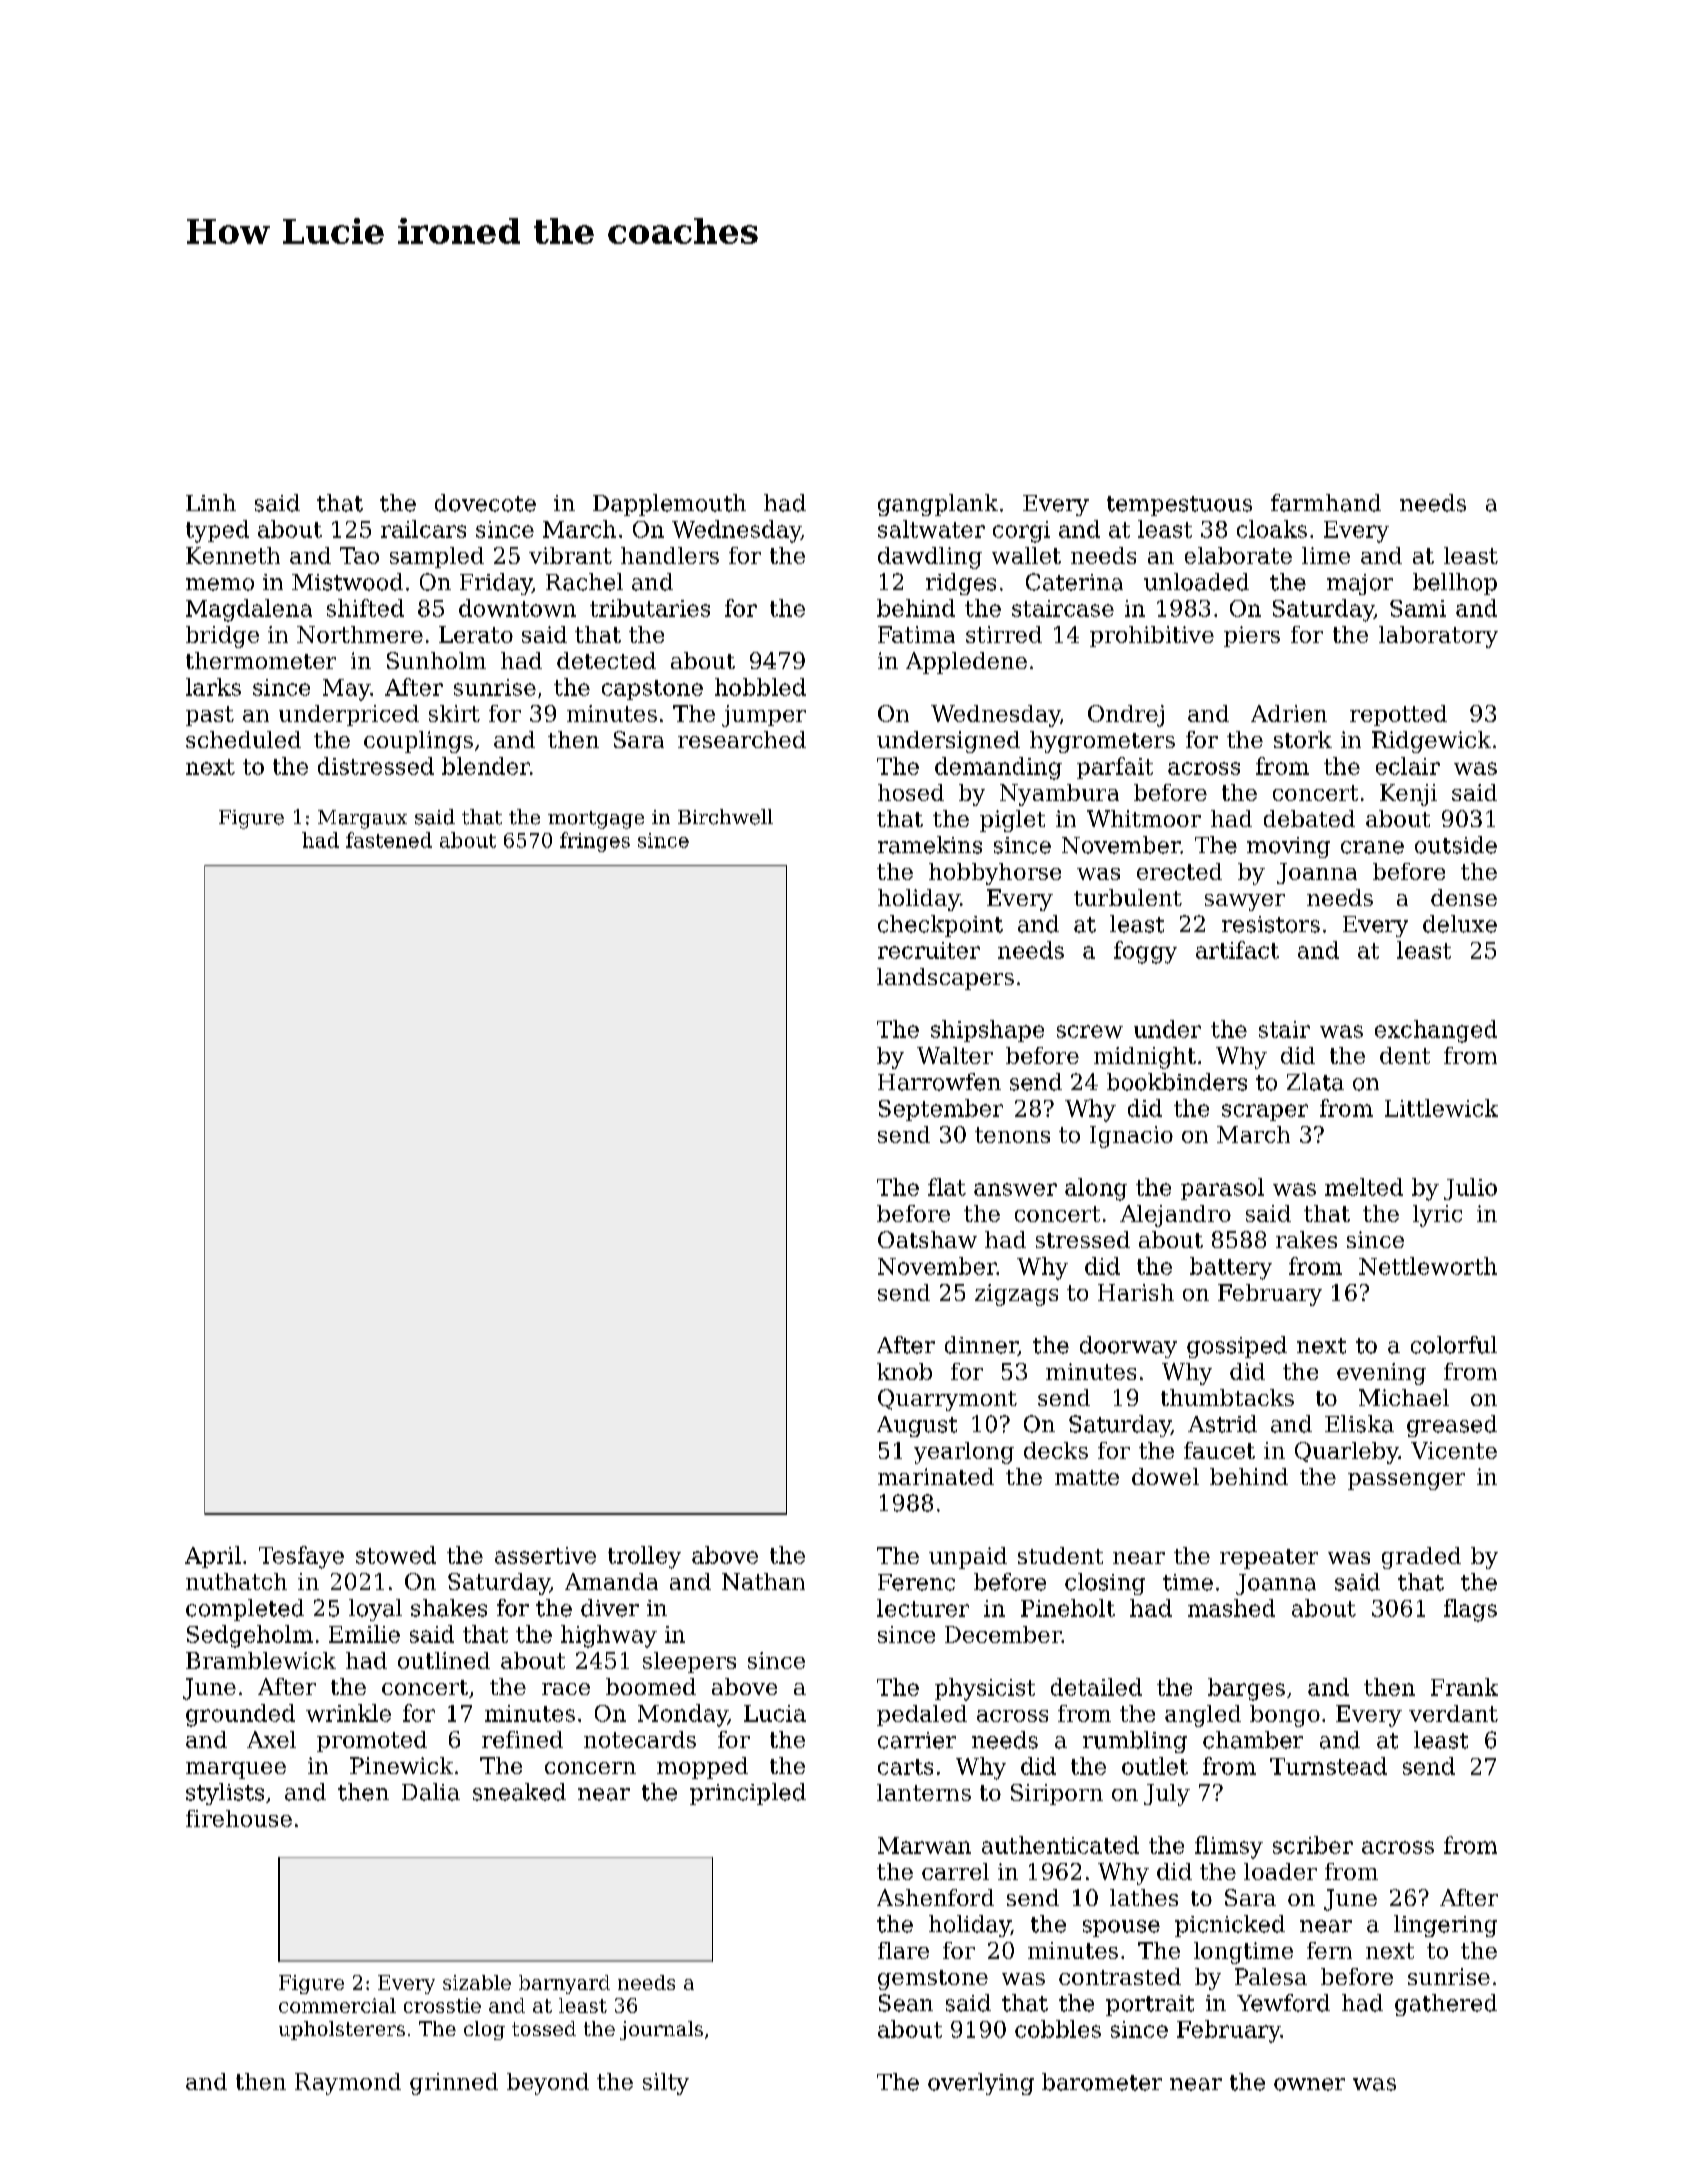 The width and height of the screenshot is (1683, 2178). Describe the element at coordinates (981, 2084) in the screenshot. I see `overlying` at that location.
